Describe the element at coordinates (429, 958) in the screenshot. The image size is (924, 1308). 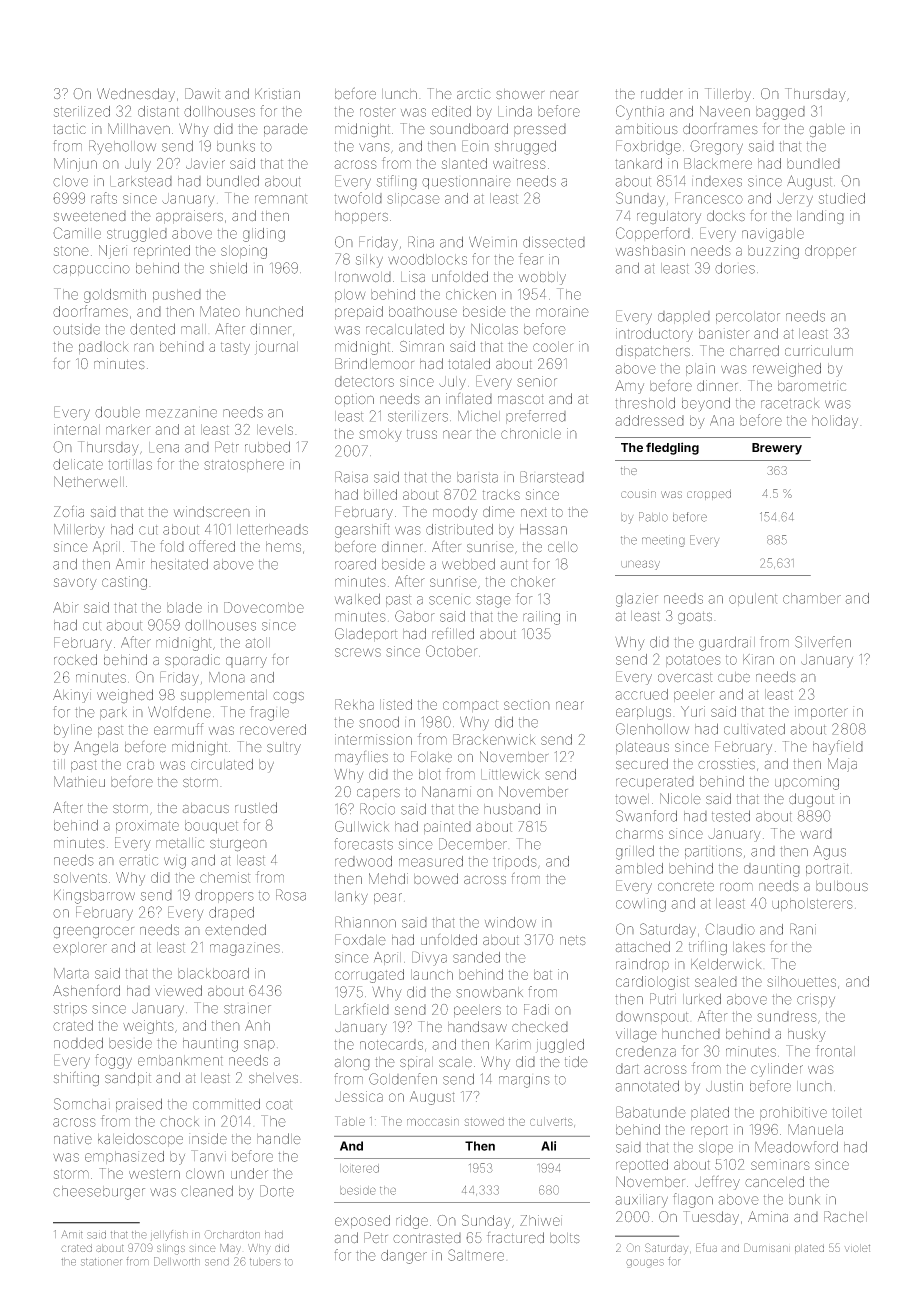
I see `Divya` at that location.
